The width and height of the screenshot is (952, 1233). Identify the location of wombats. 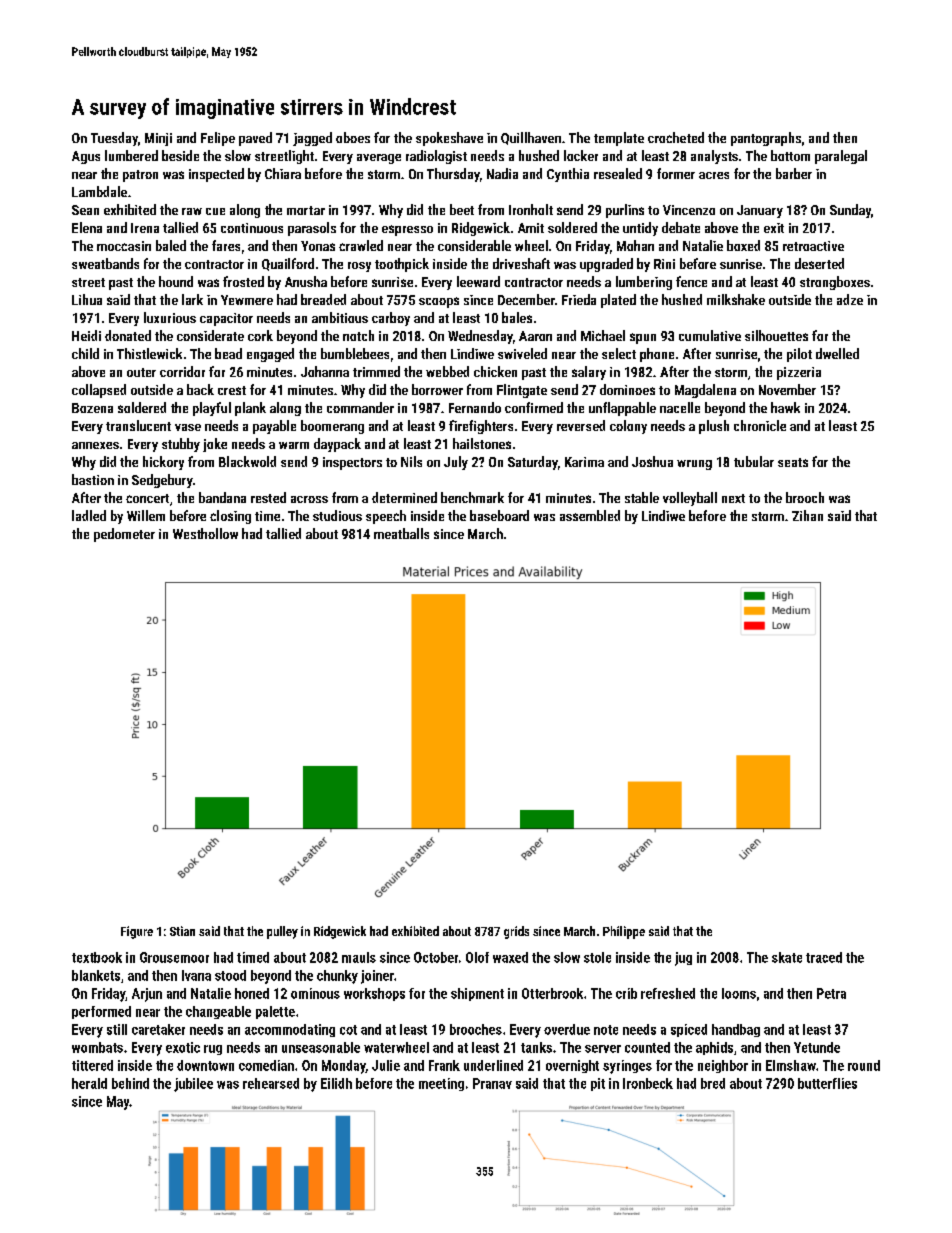
(97, 1047).
